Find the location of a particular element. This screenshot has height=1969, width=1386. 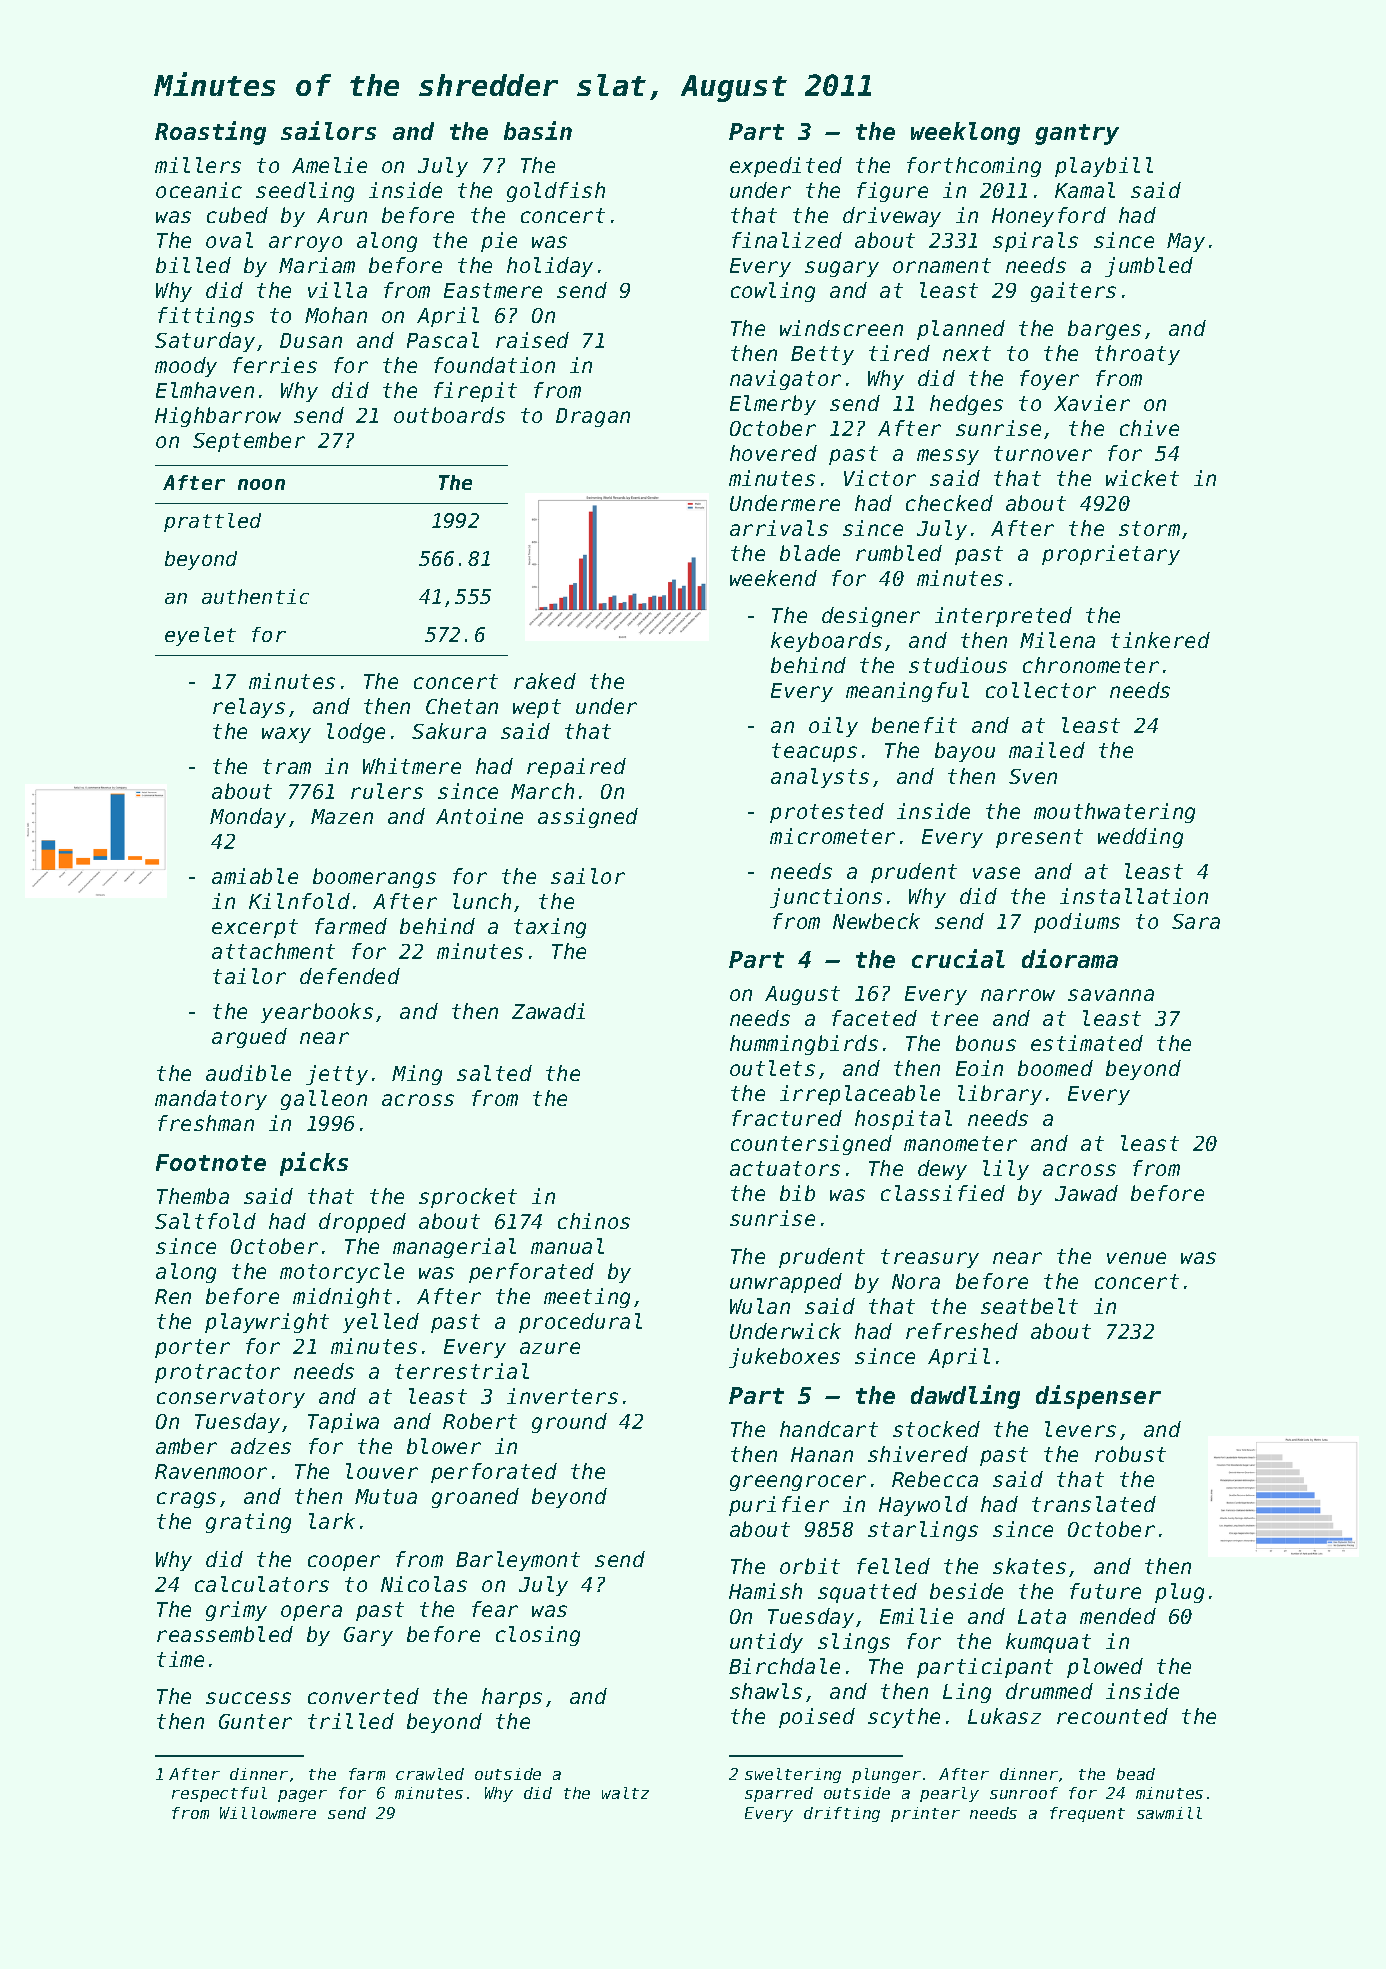

greengrocer is located at coordinates (798, 1483).
